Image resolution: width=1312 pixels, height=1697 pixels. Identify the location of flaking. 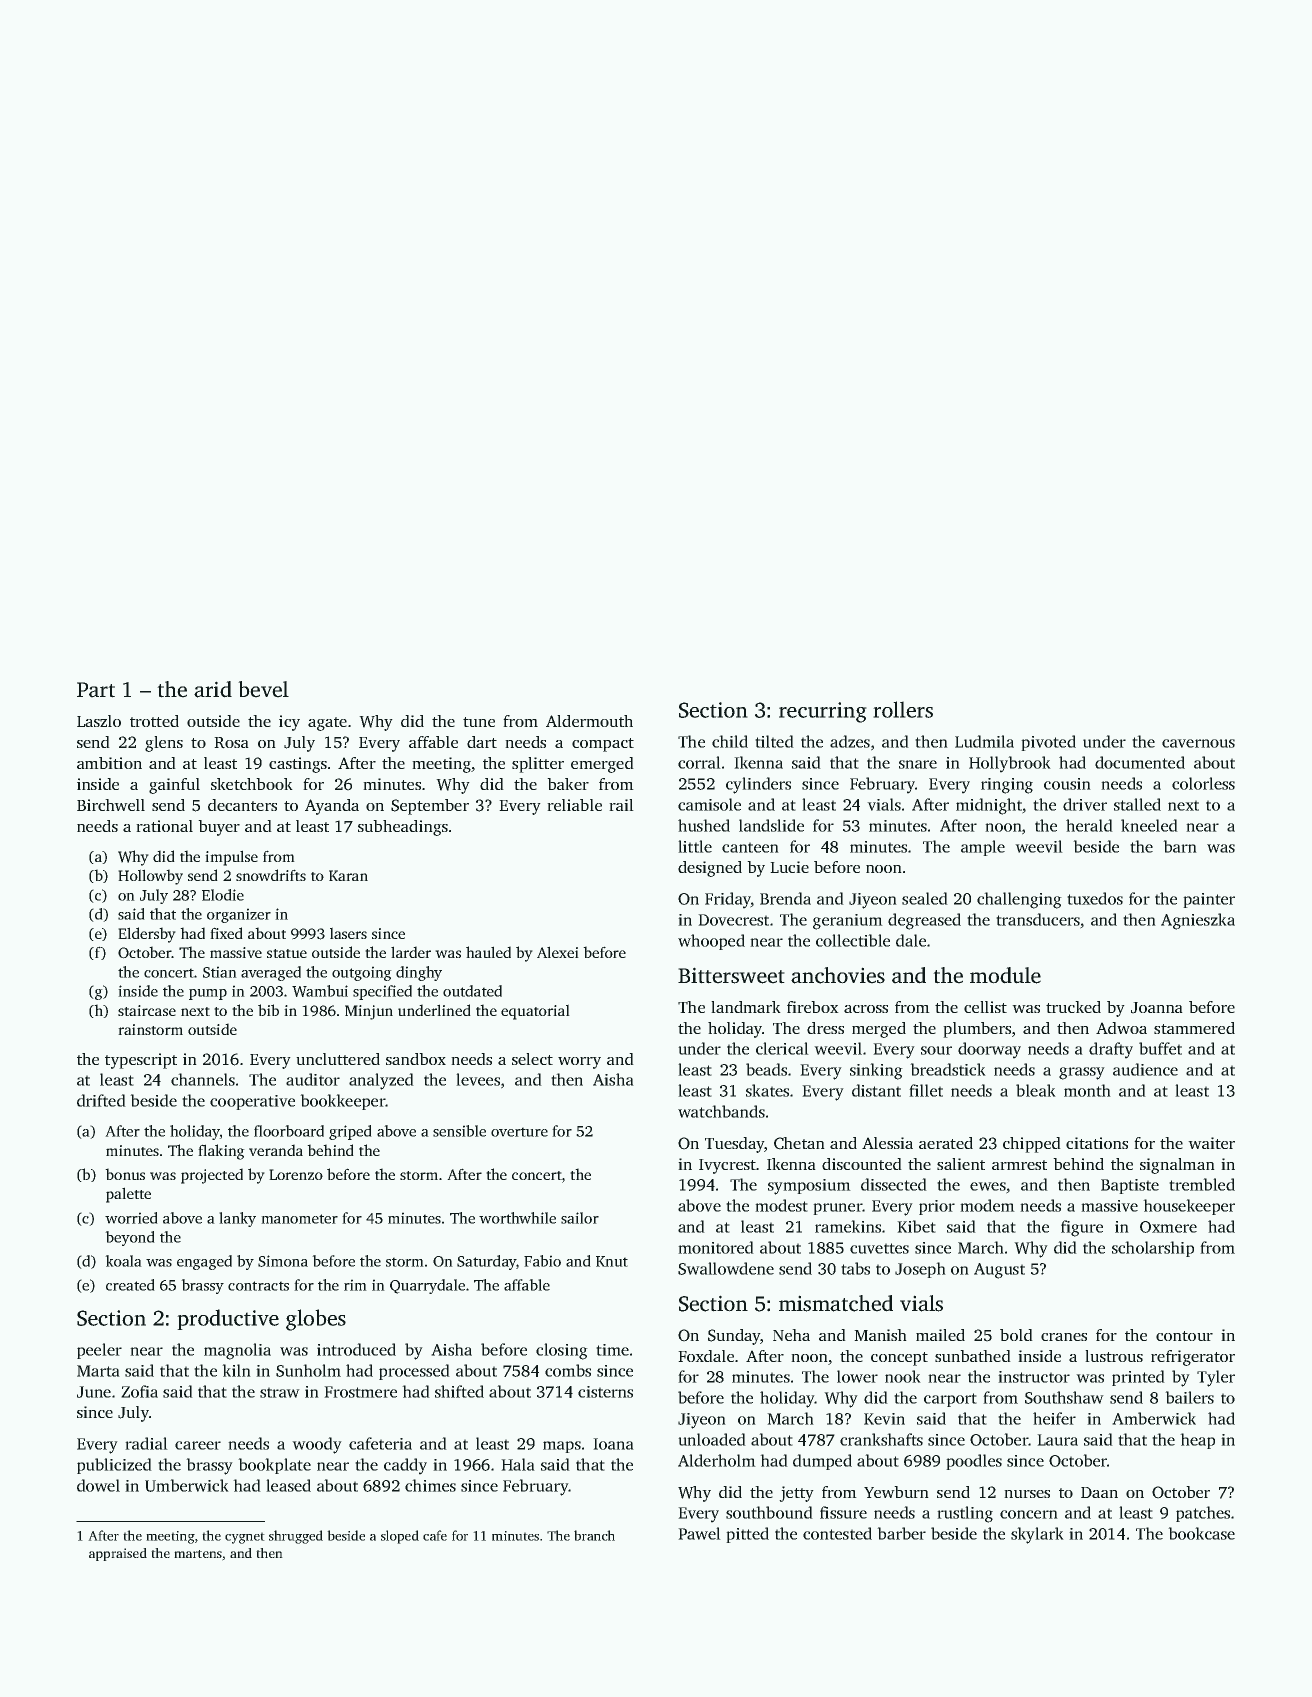
(221, 1152).
